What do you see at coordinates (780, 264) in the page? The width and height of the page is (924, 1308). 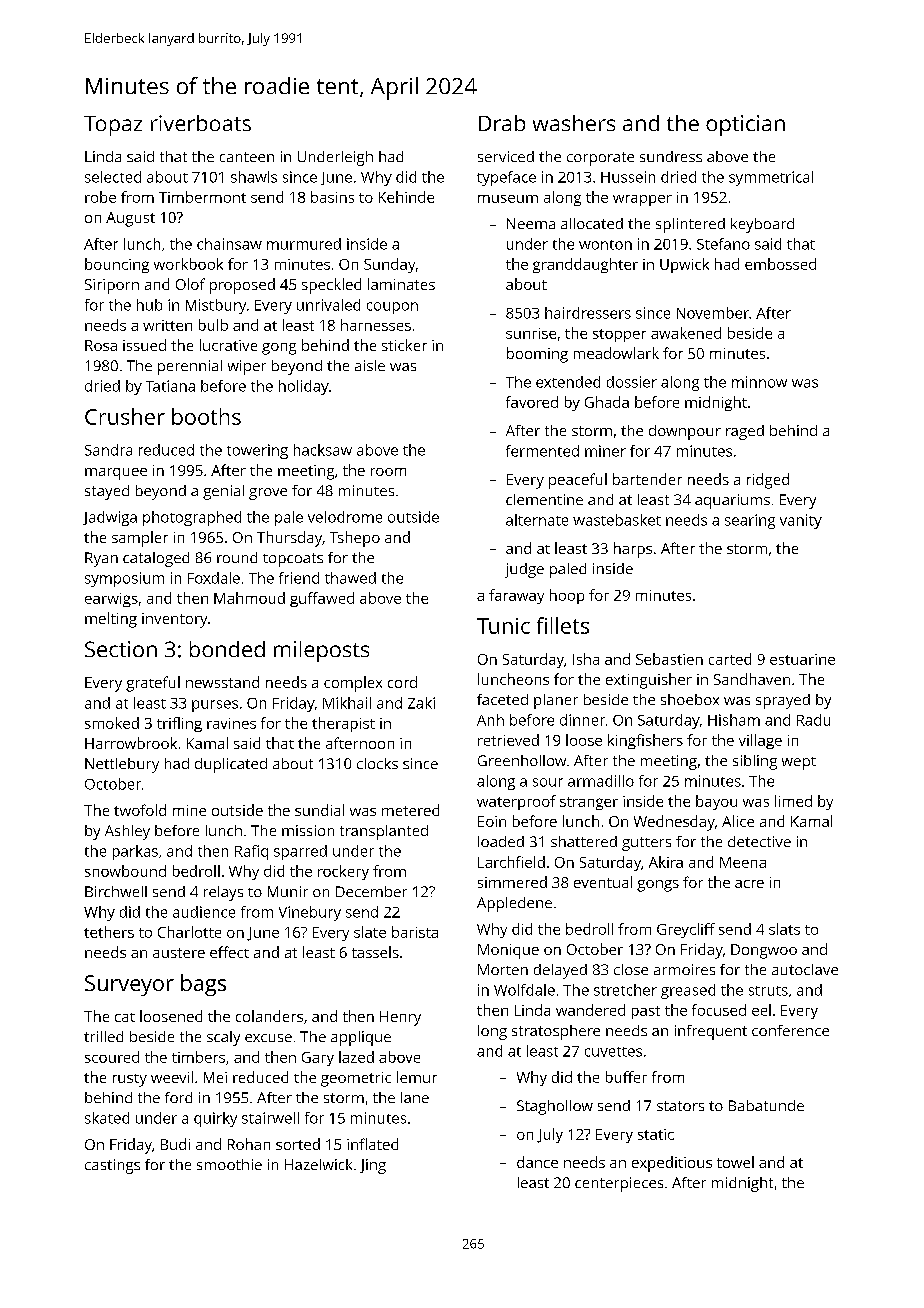 I see `embossed` at bounding box center [780, 264].
